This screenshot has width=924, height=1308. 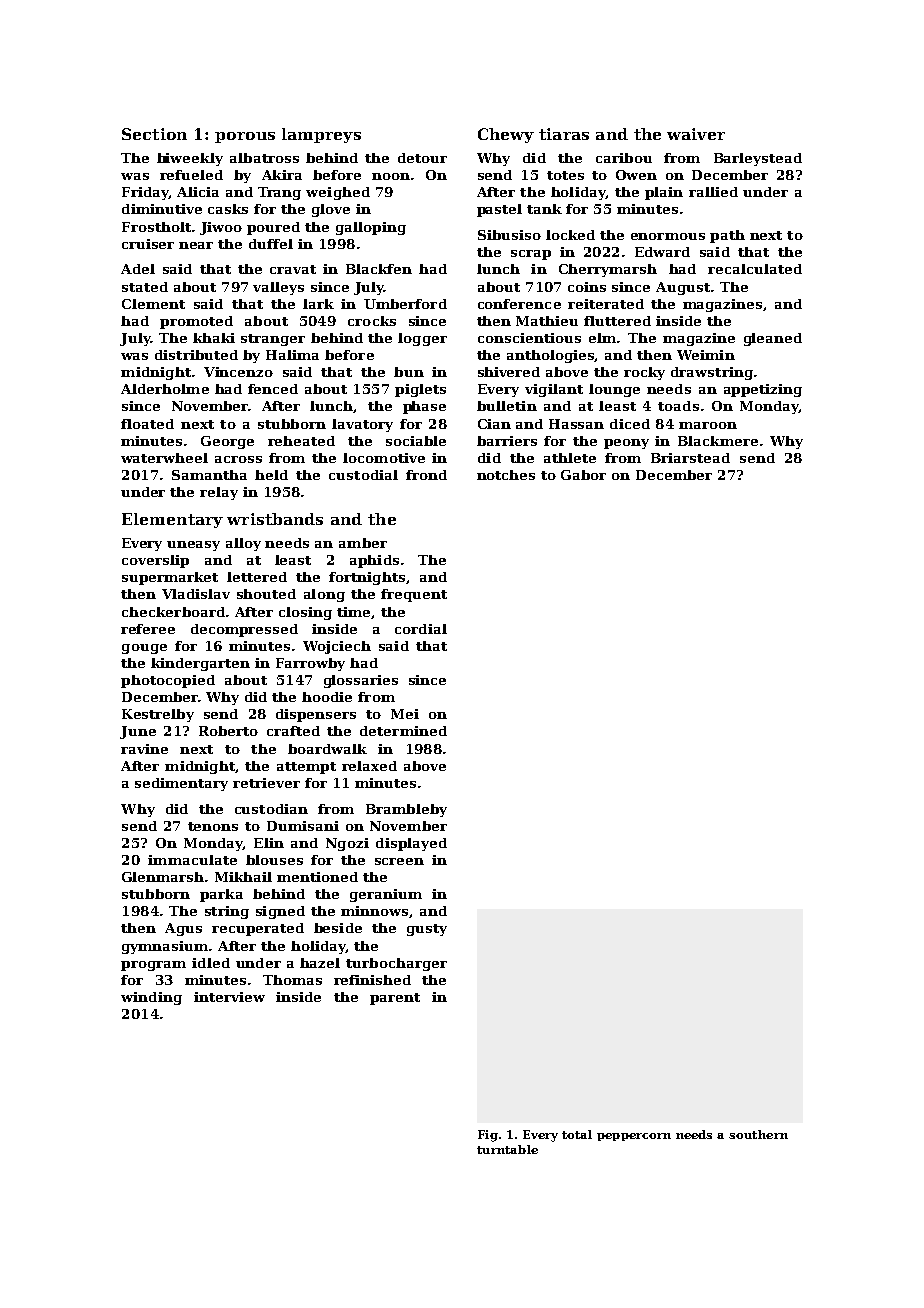 What do you see at coordinates (292, 980) in the screenshot?
I see `Thomas` at bounding box center [292, 980].
